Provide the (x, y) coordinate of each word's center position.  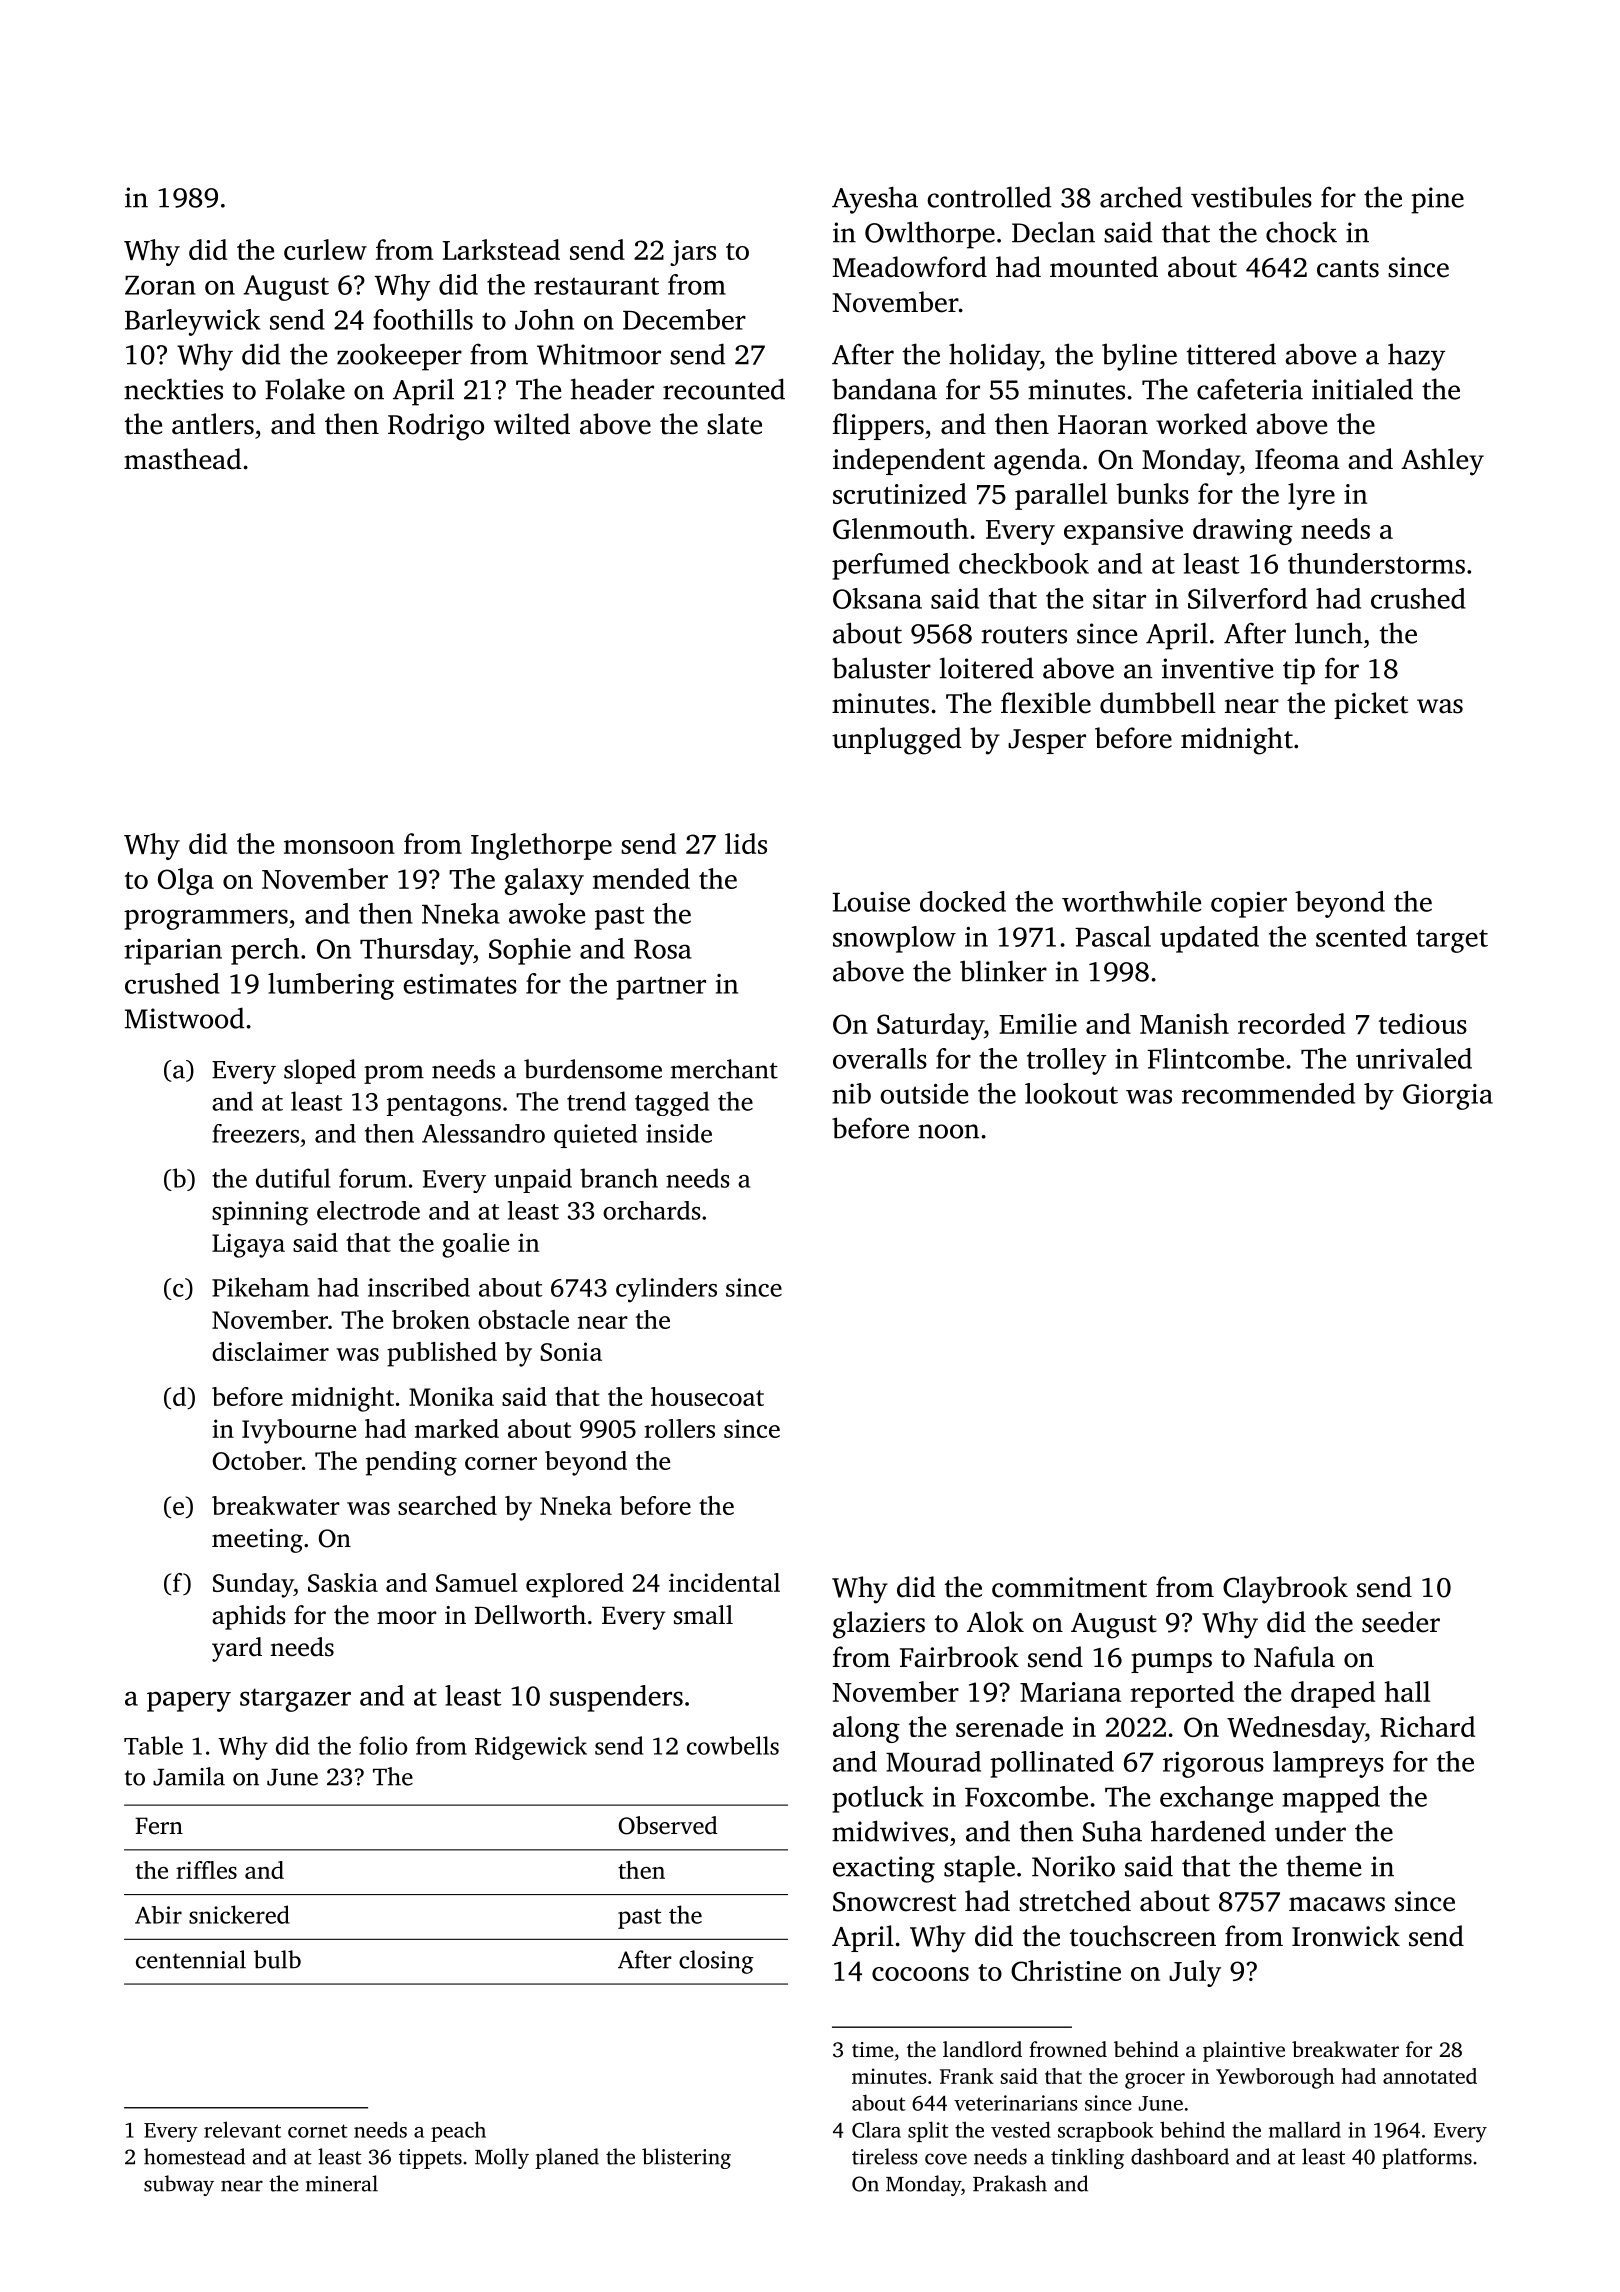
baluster (881, 668)
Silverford (1247, 598)
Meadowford (910, 267)
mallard (1305, 2129)
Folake (305, 389)
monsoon (339, 847)
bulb (277, 1959)
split (928, 2131)
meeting (257, 1541)
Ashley (1442, 462)
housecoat (707, 1396)
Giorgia (1448, 1097)
